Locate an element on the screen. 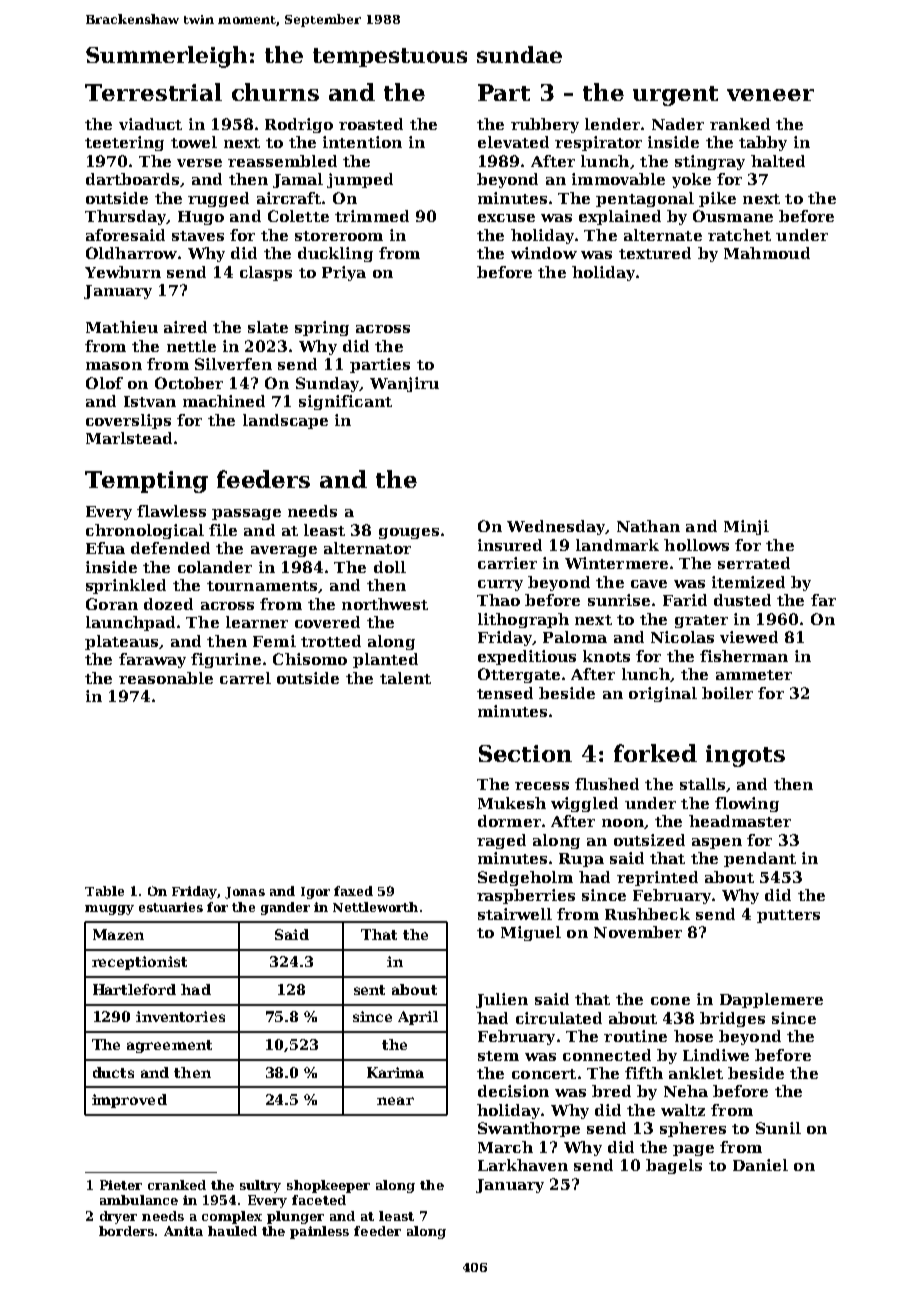 This screenshot has width=924, height=1308. Anita is located at coordinates (183, 1231).
